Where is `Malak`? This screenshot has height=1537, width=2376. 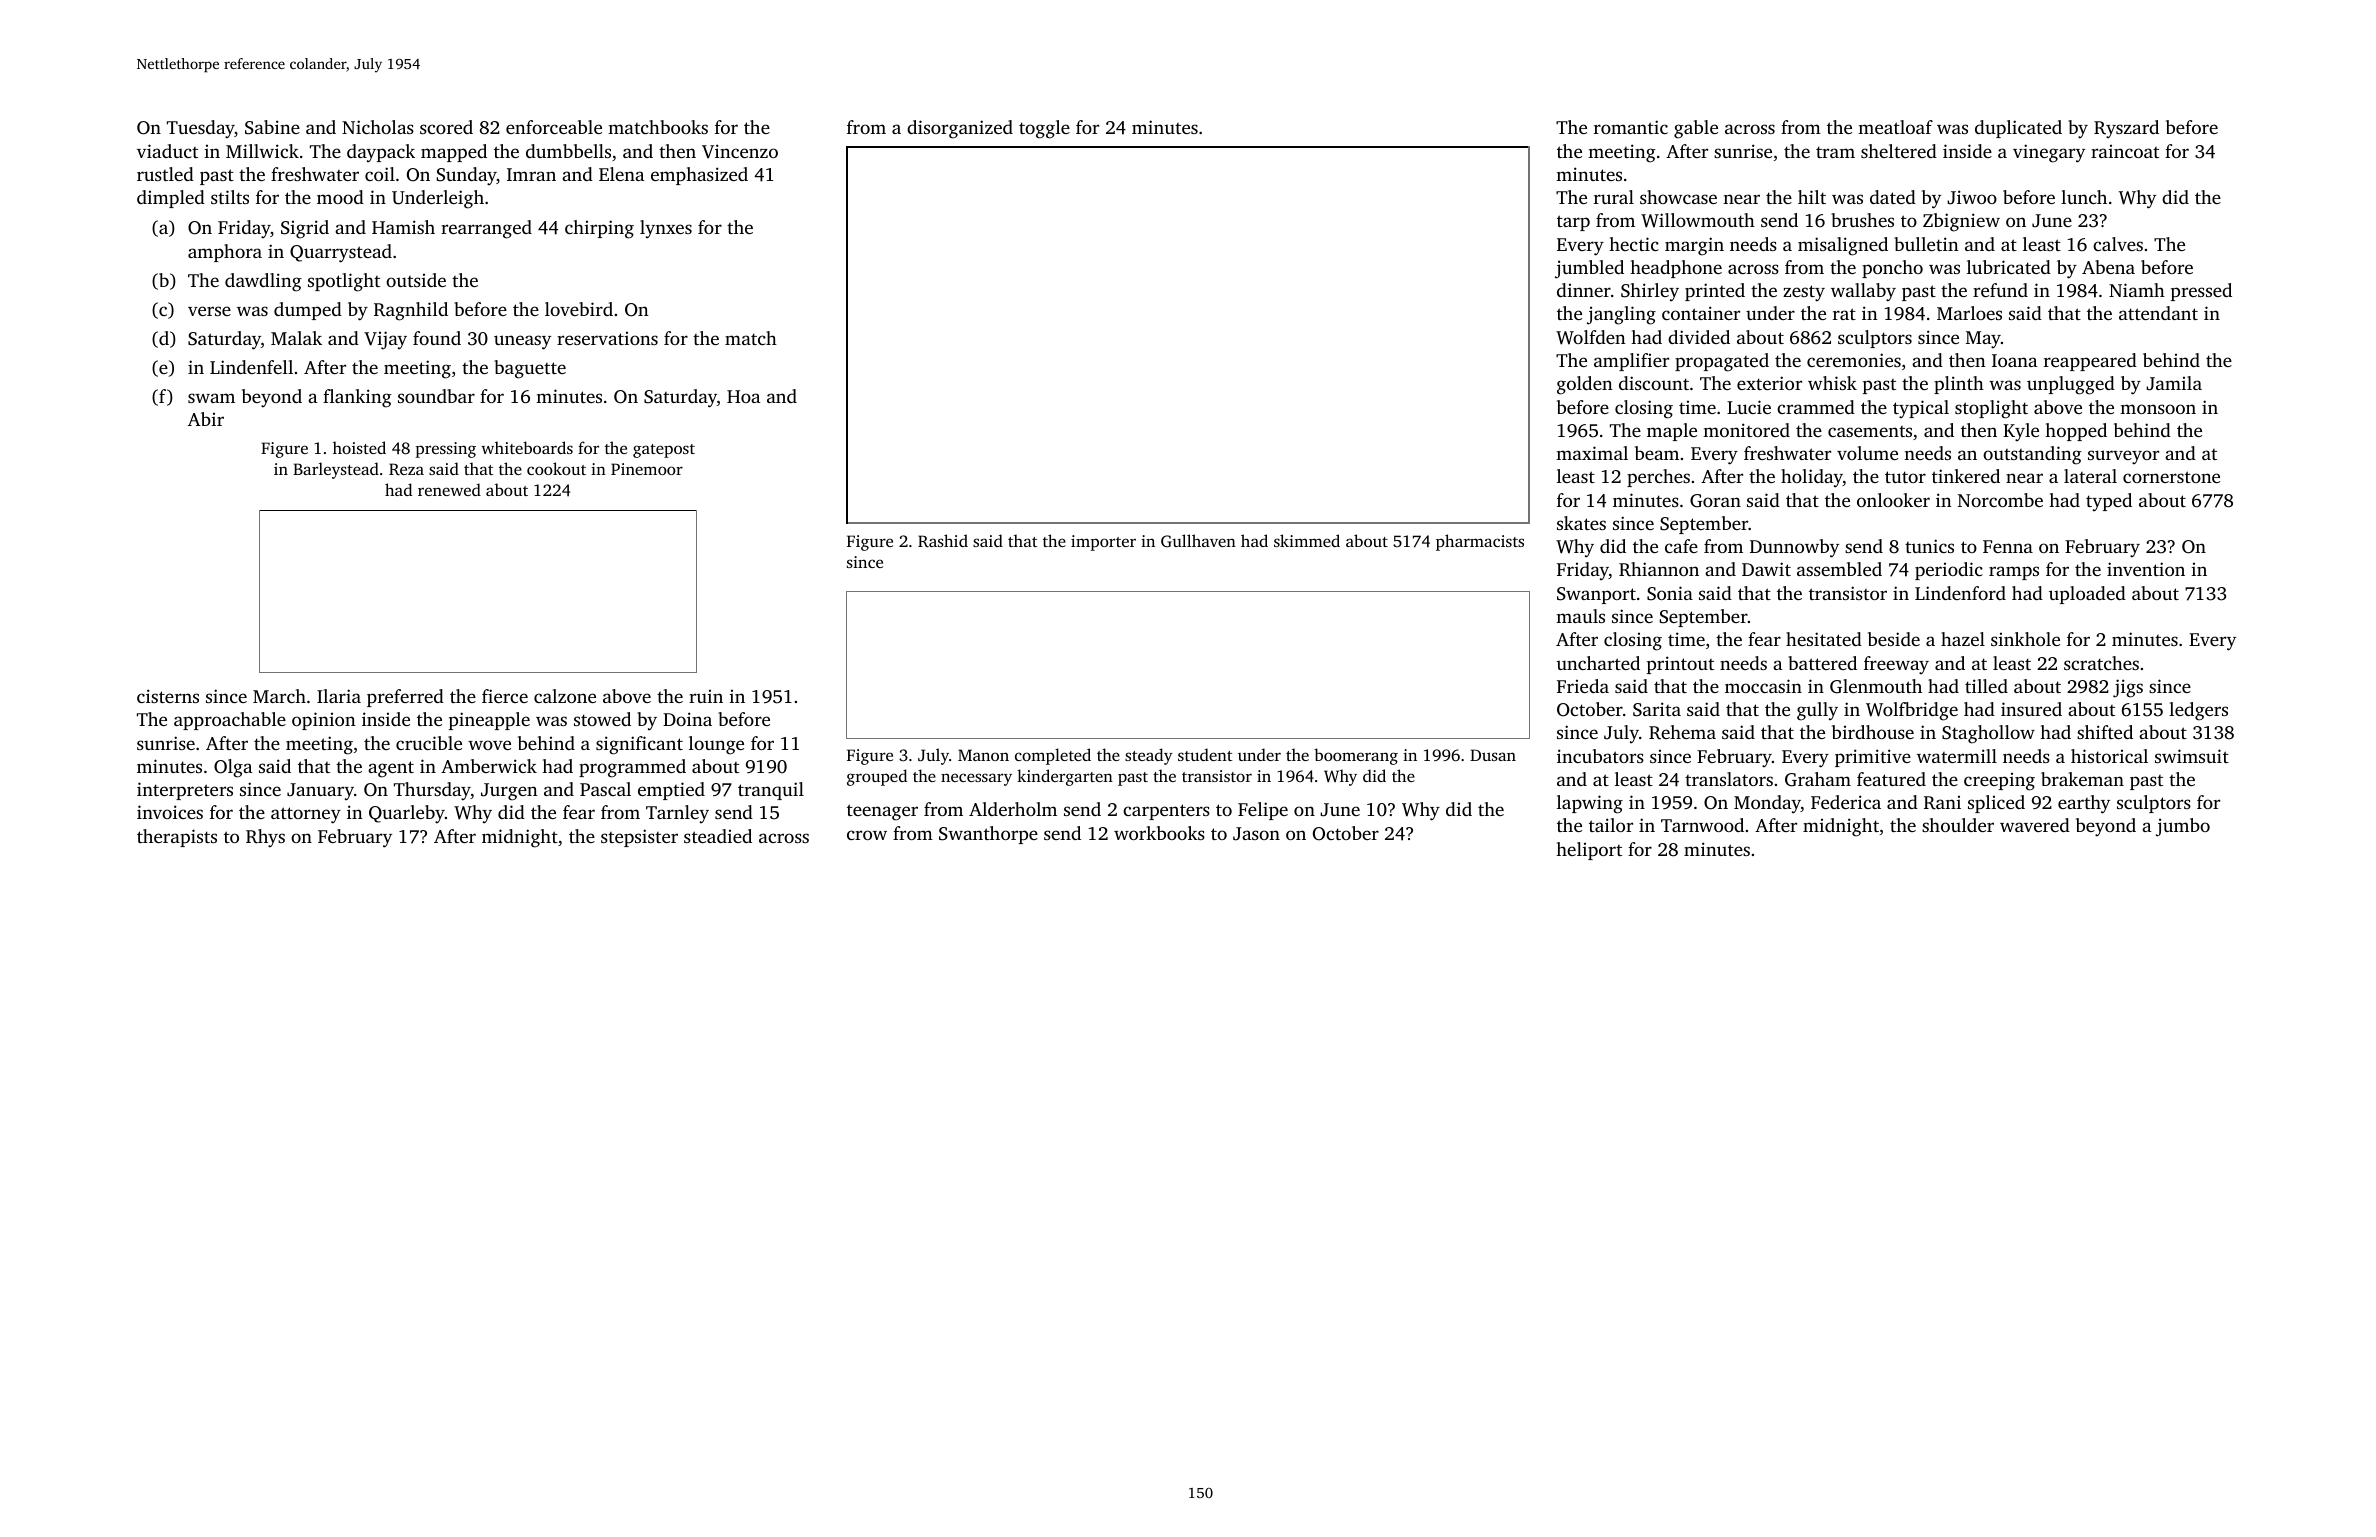 Malak is located at coordinates (296, 338).
